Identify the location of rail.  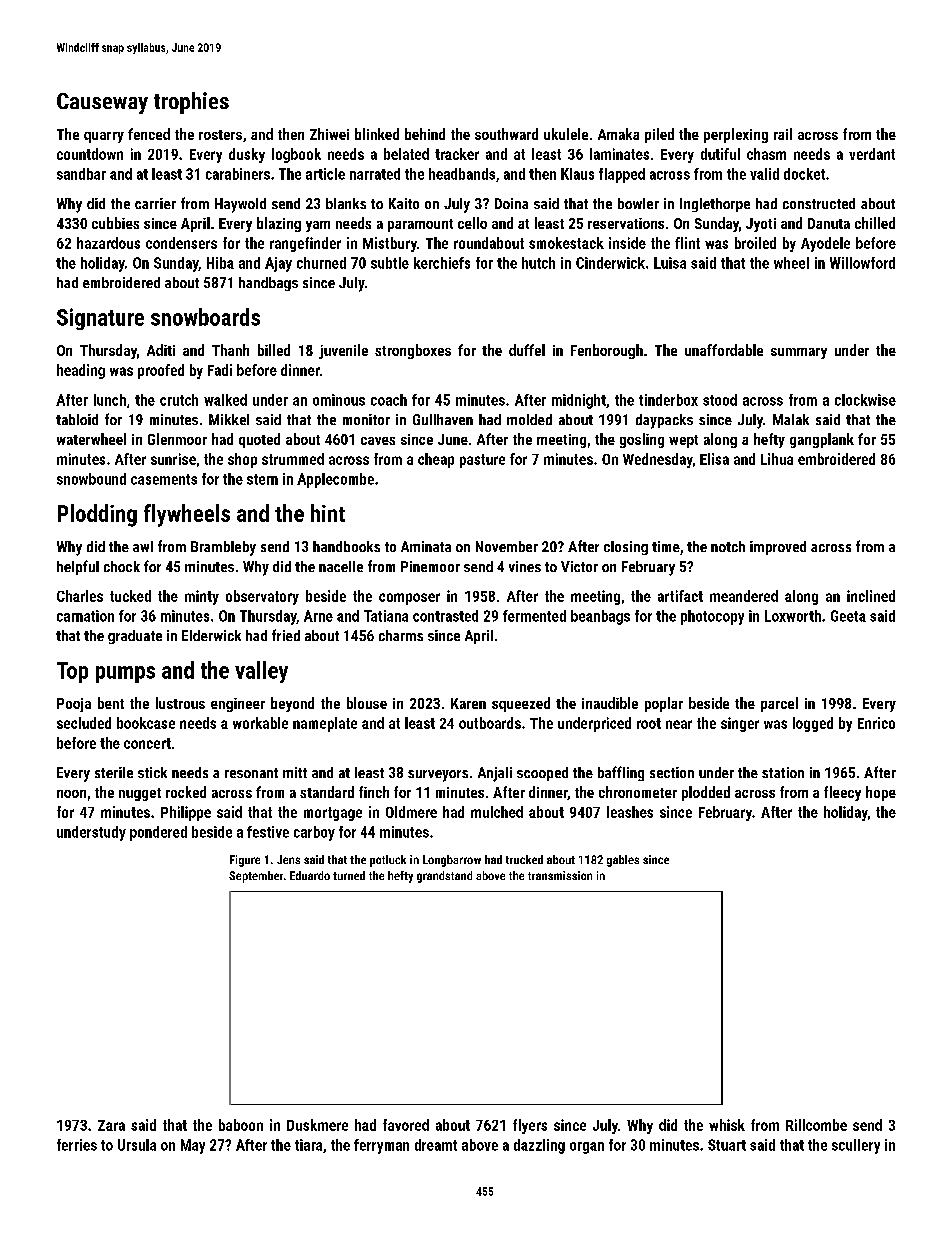
(783, 134).
